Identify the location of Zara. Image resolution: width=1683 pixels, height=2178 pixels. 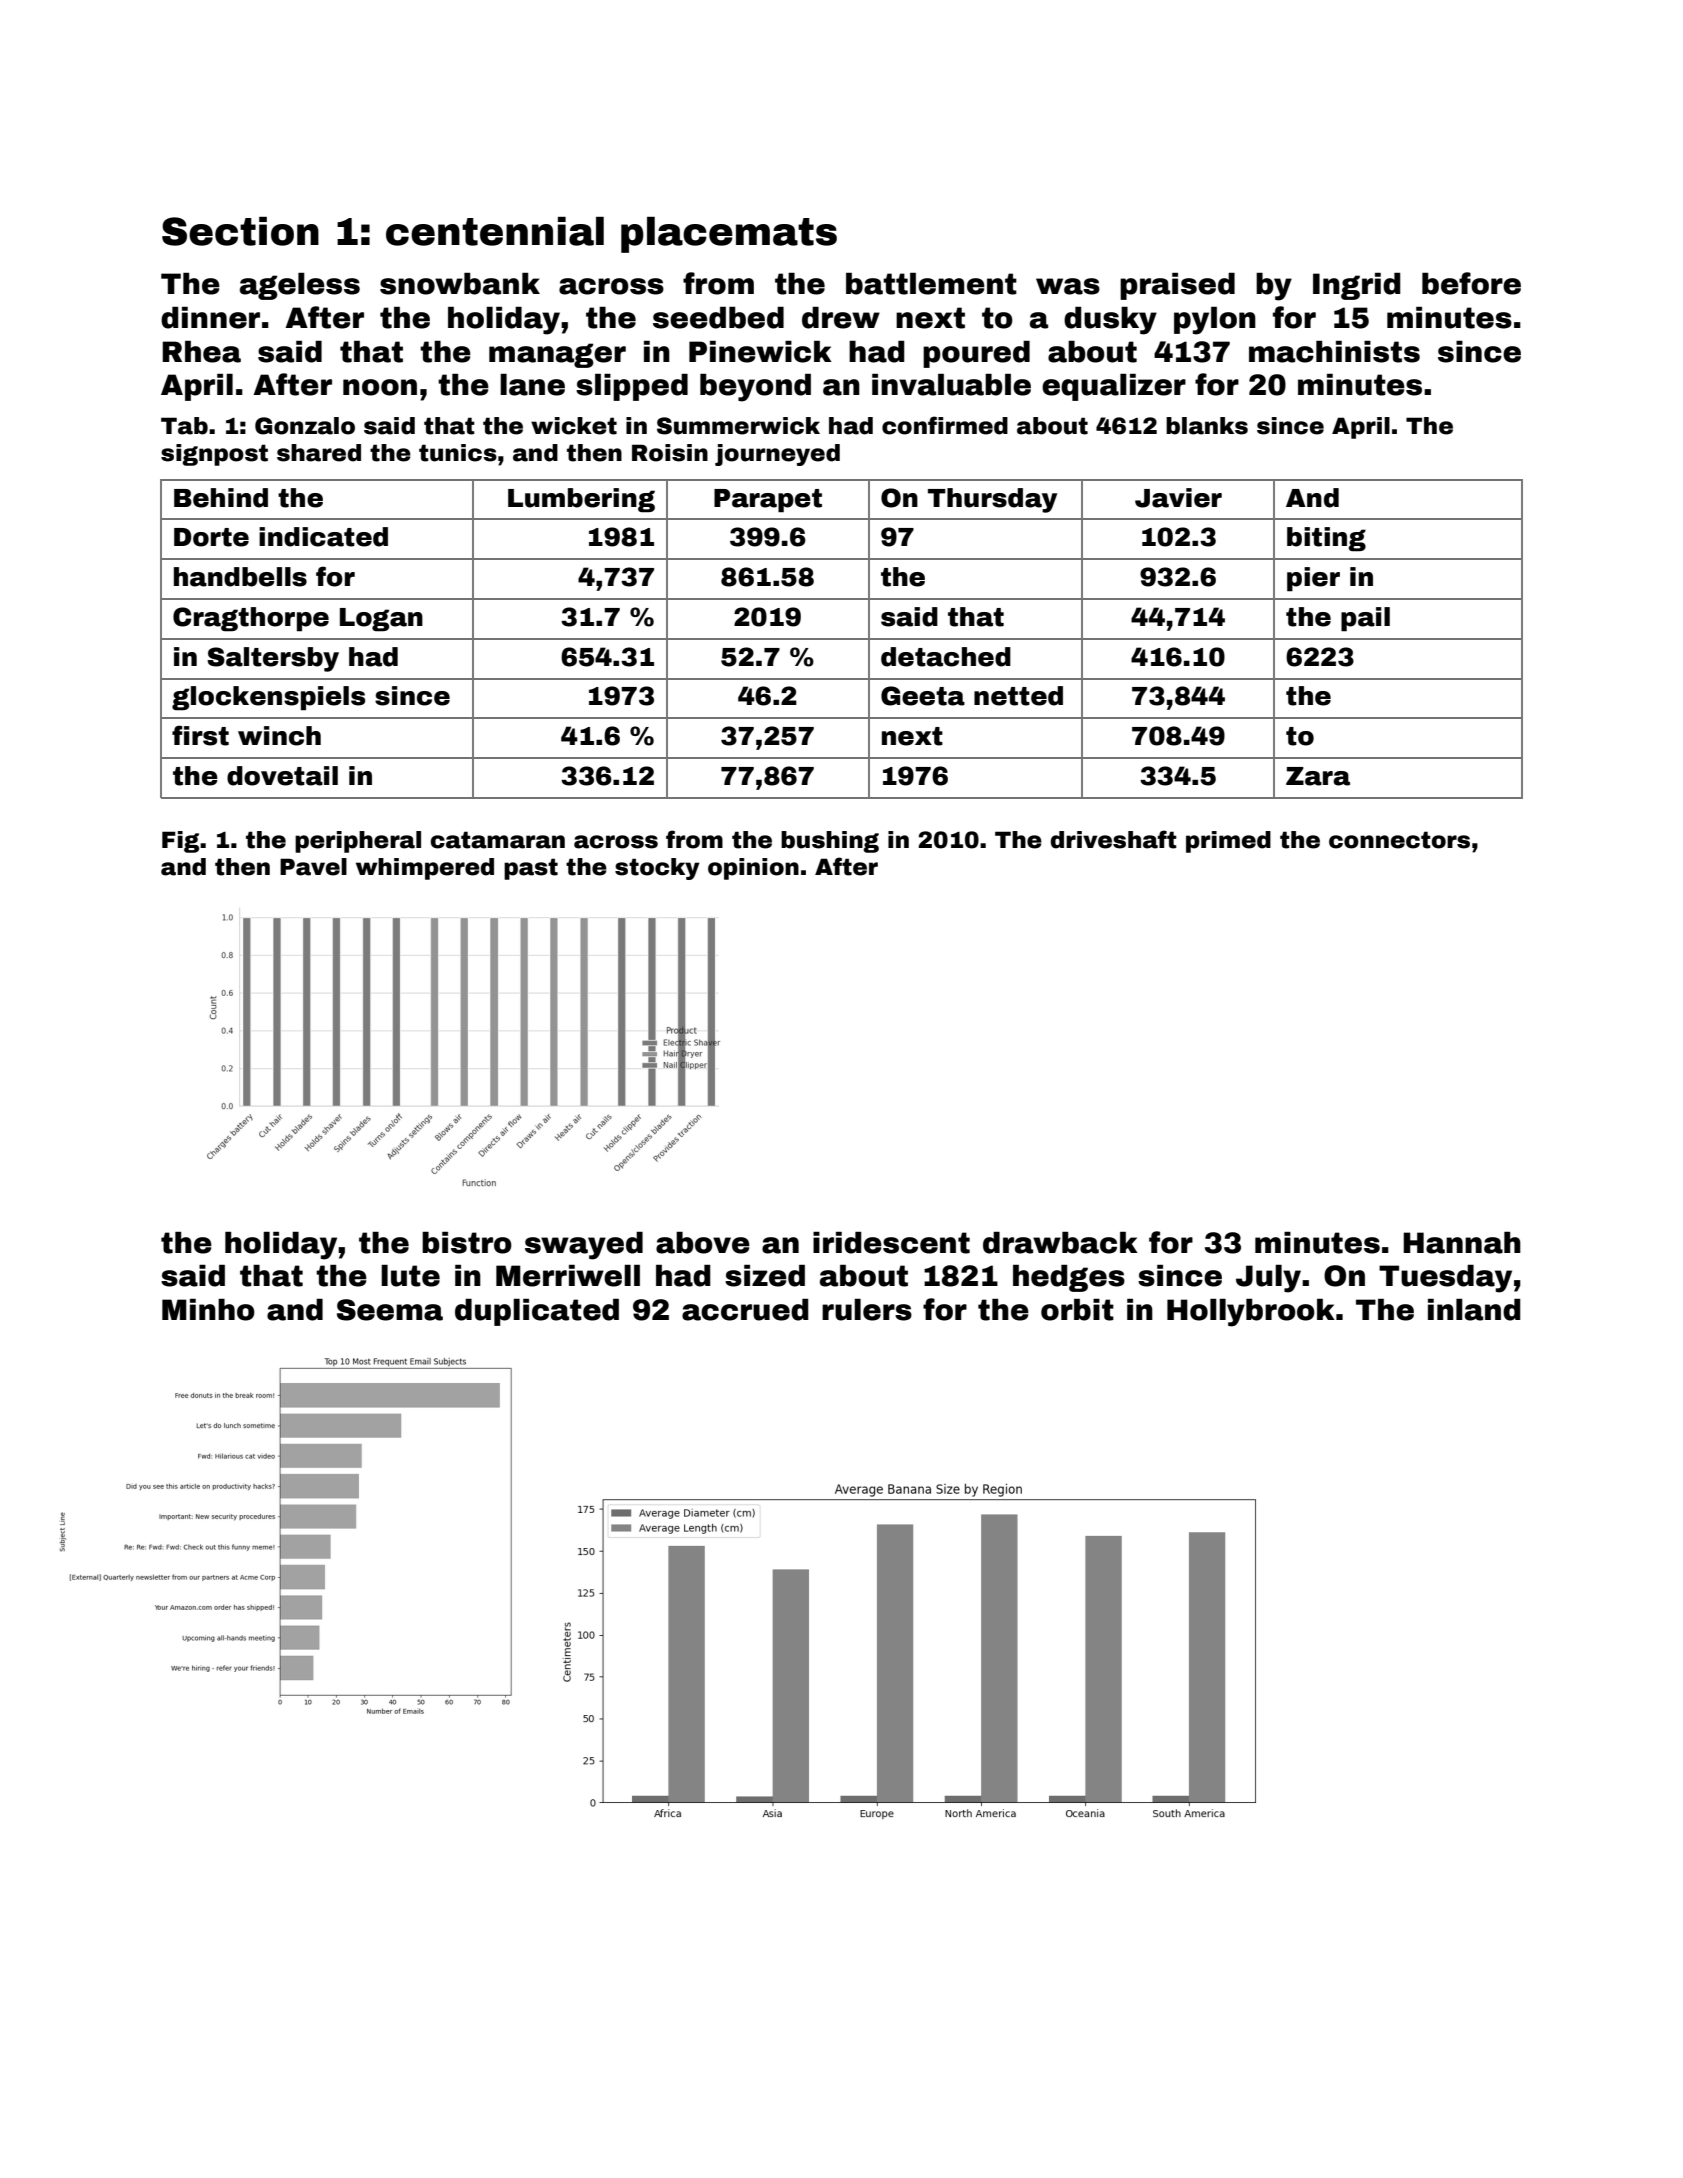
(1318, 776).
